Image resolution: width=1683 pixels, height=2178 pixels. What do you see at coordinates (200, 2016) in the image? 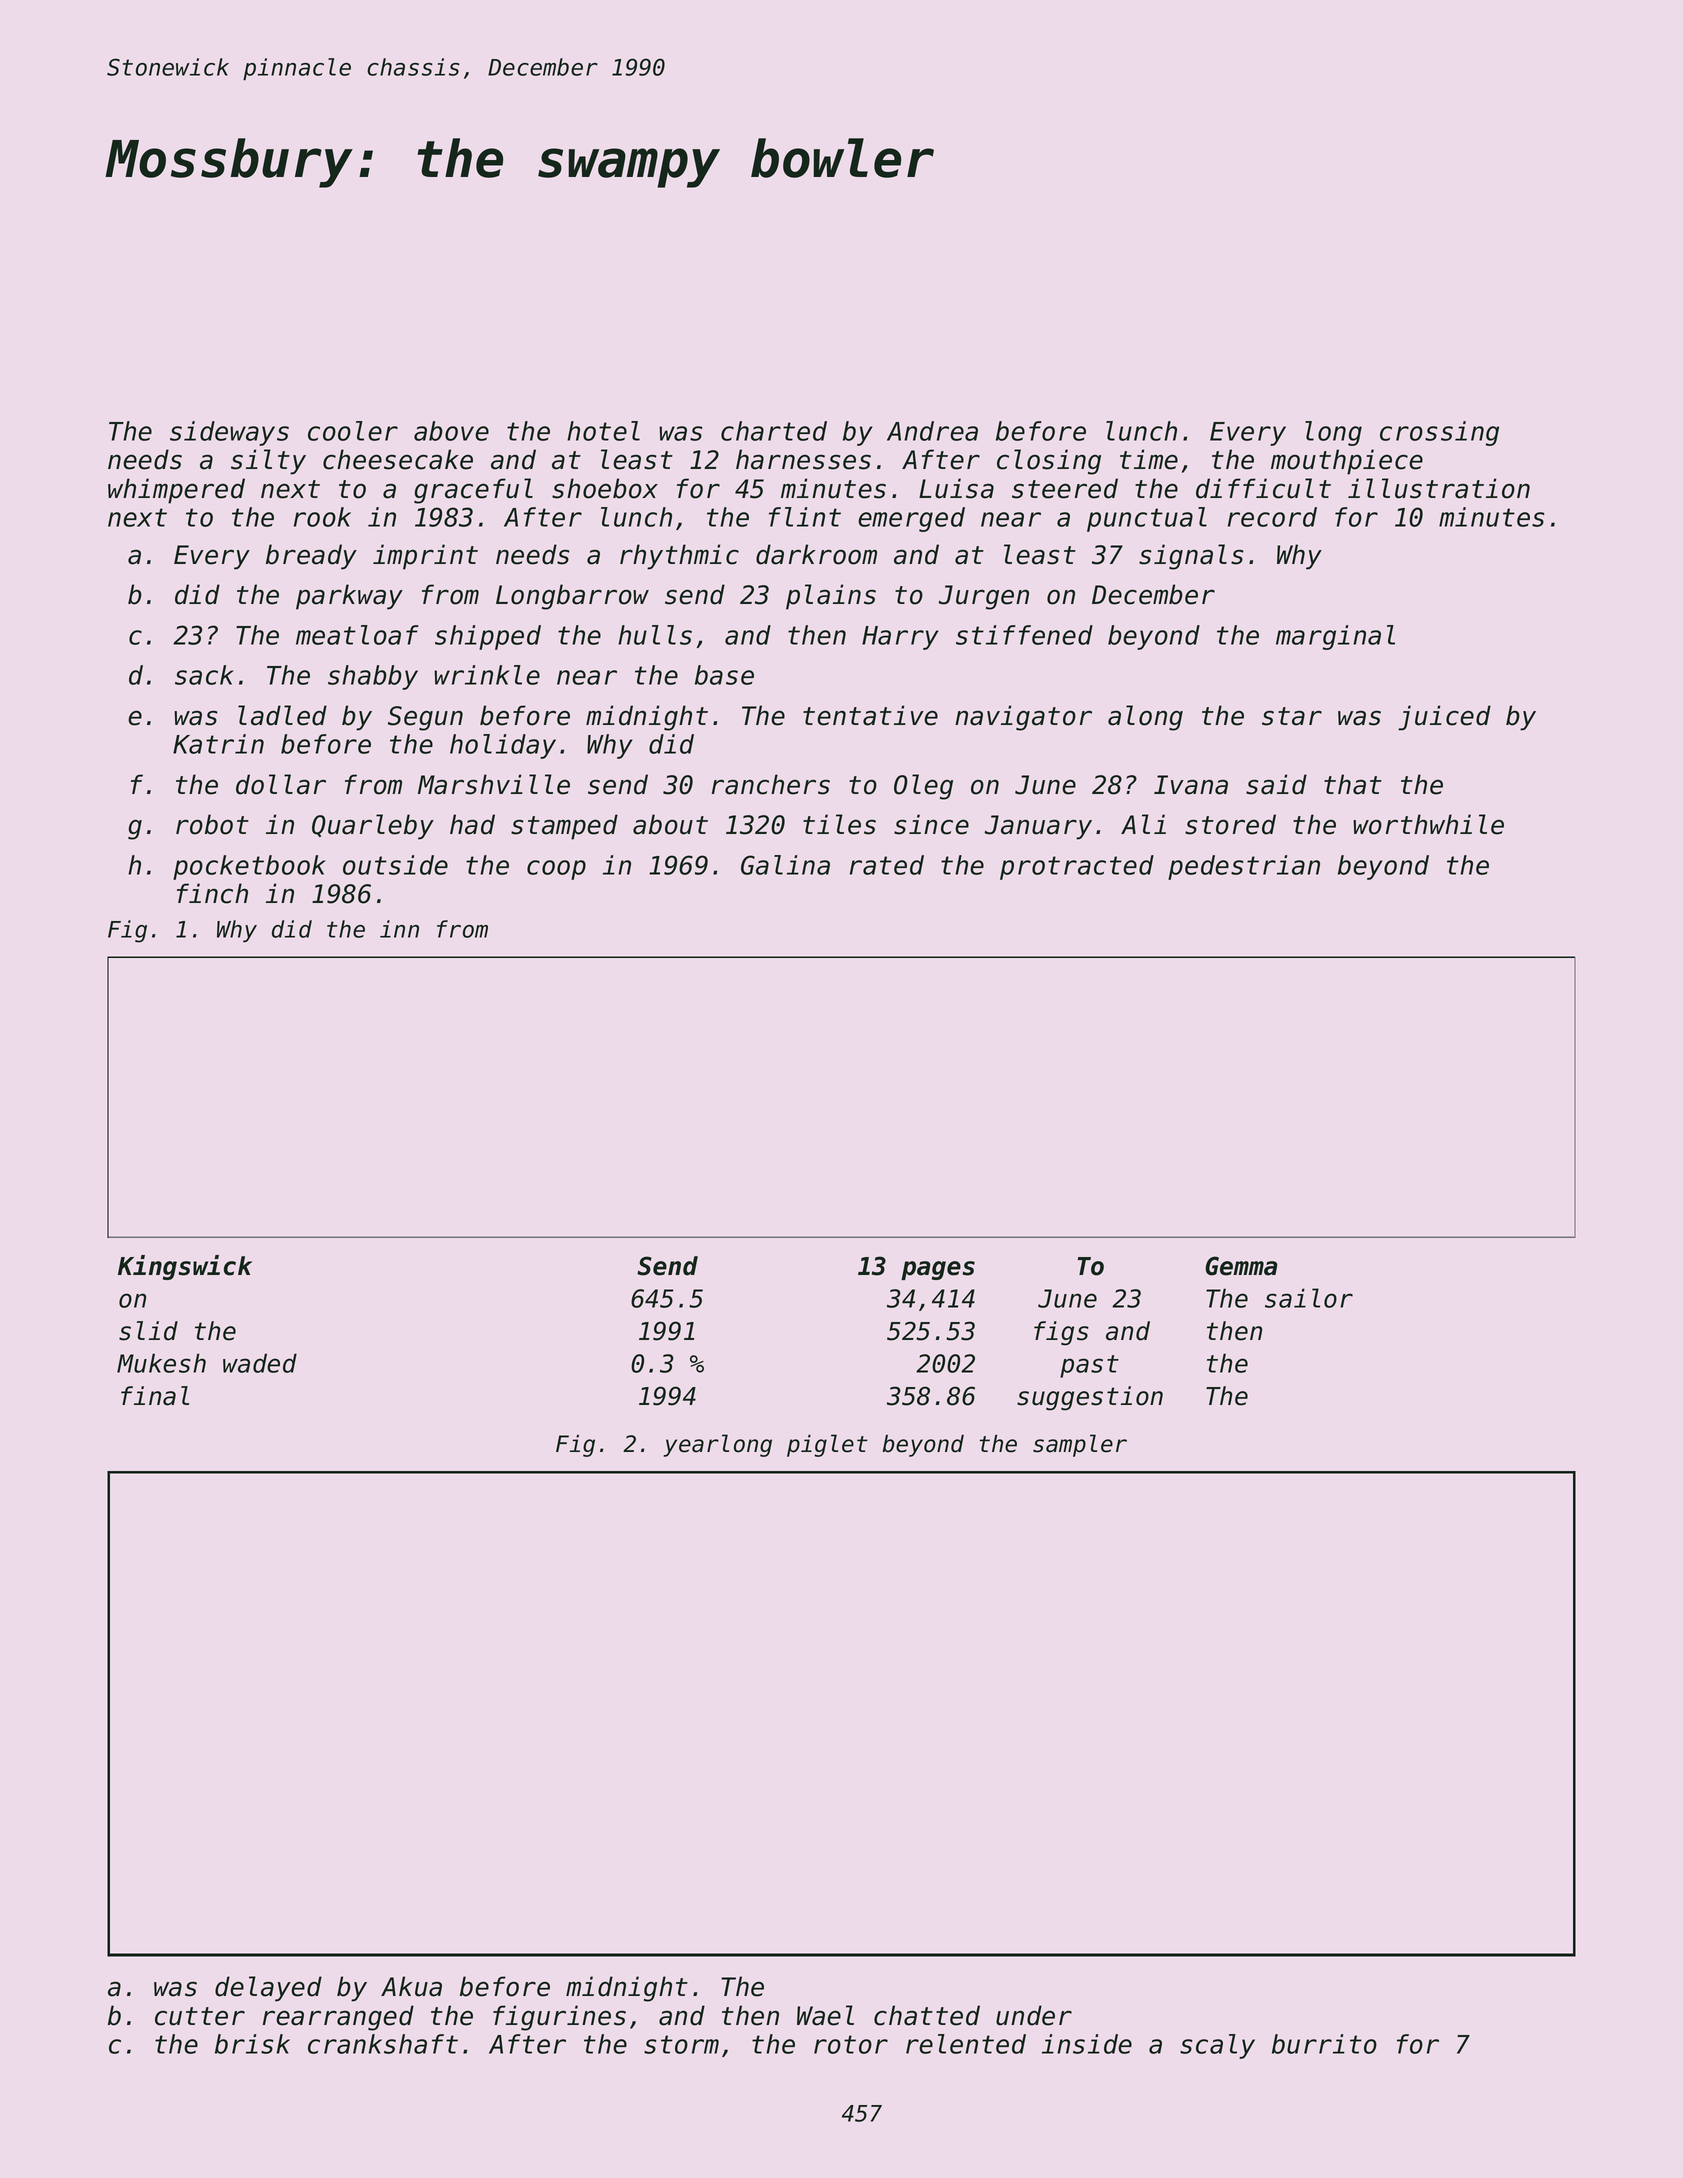
I see `cutter` at bounding box center [200, 2016].
